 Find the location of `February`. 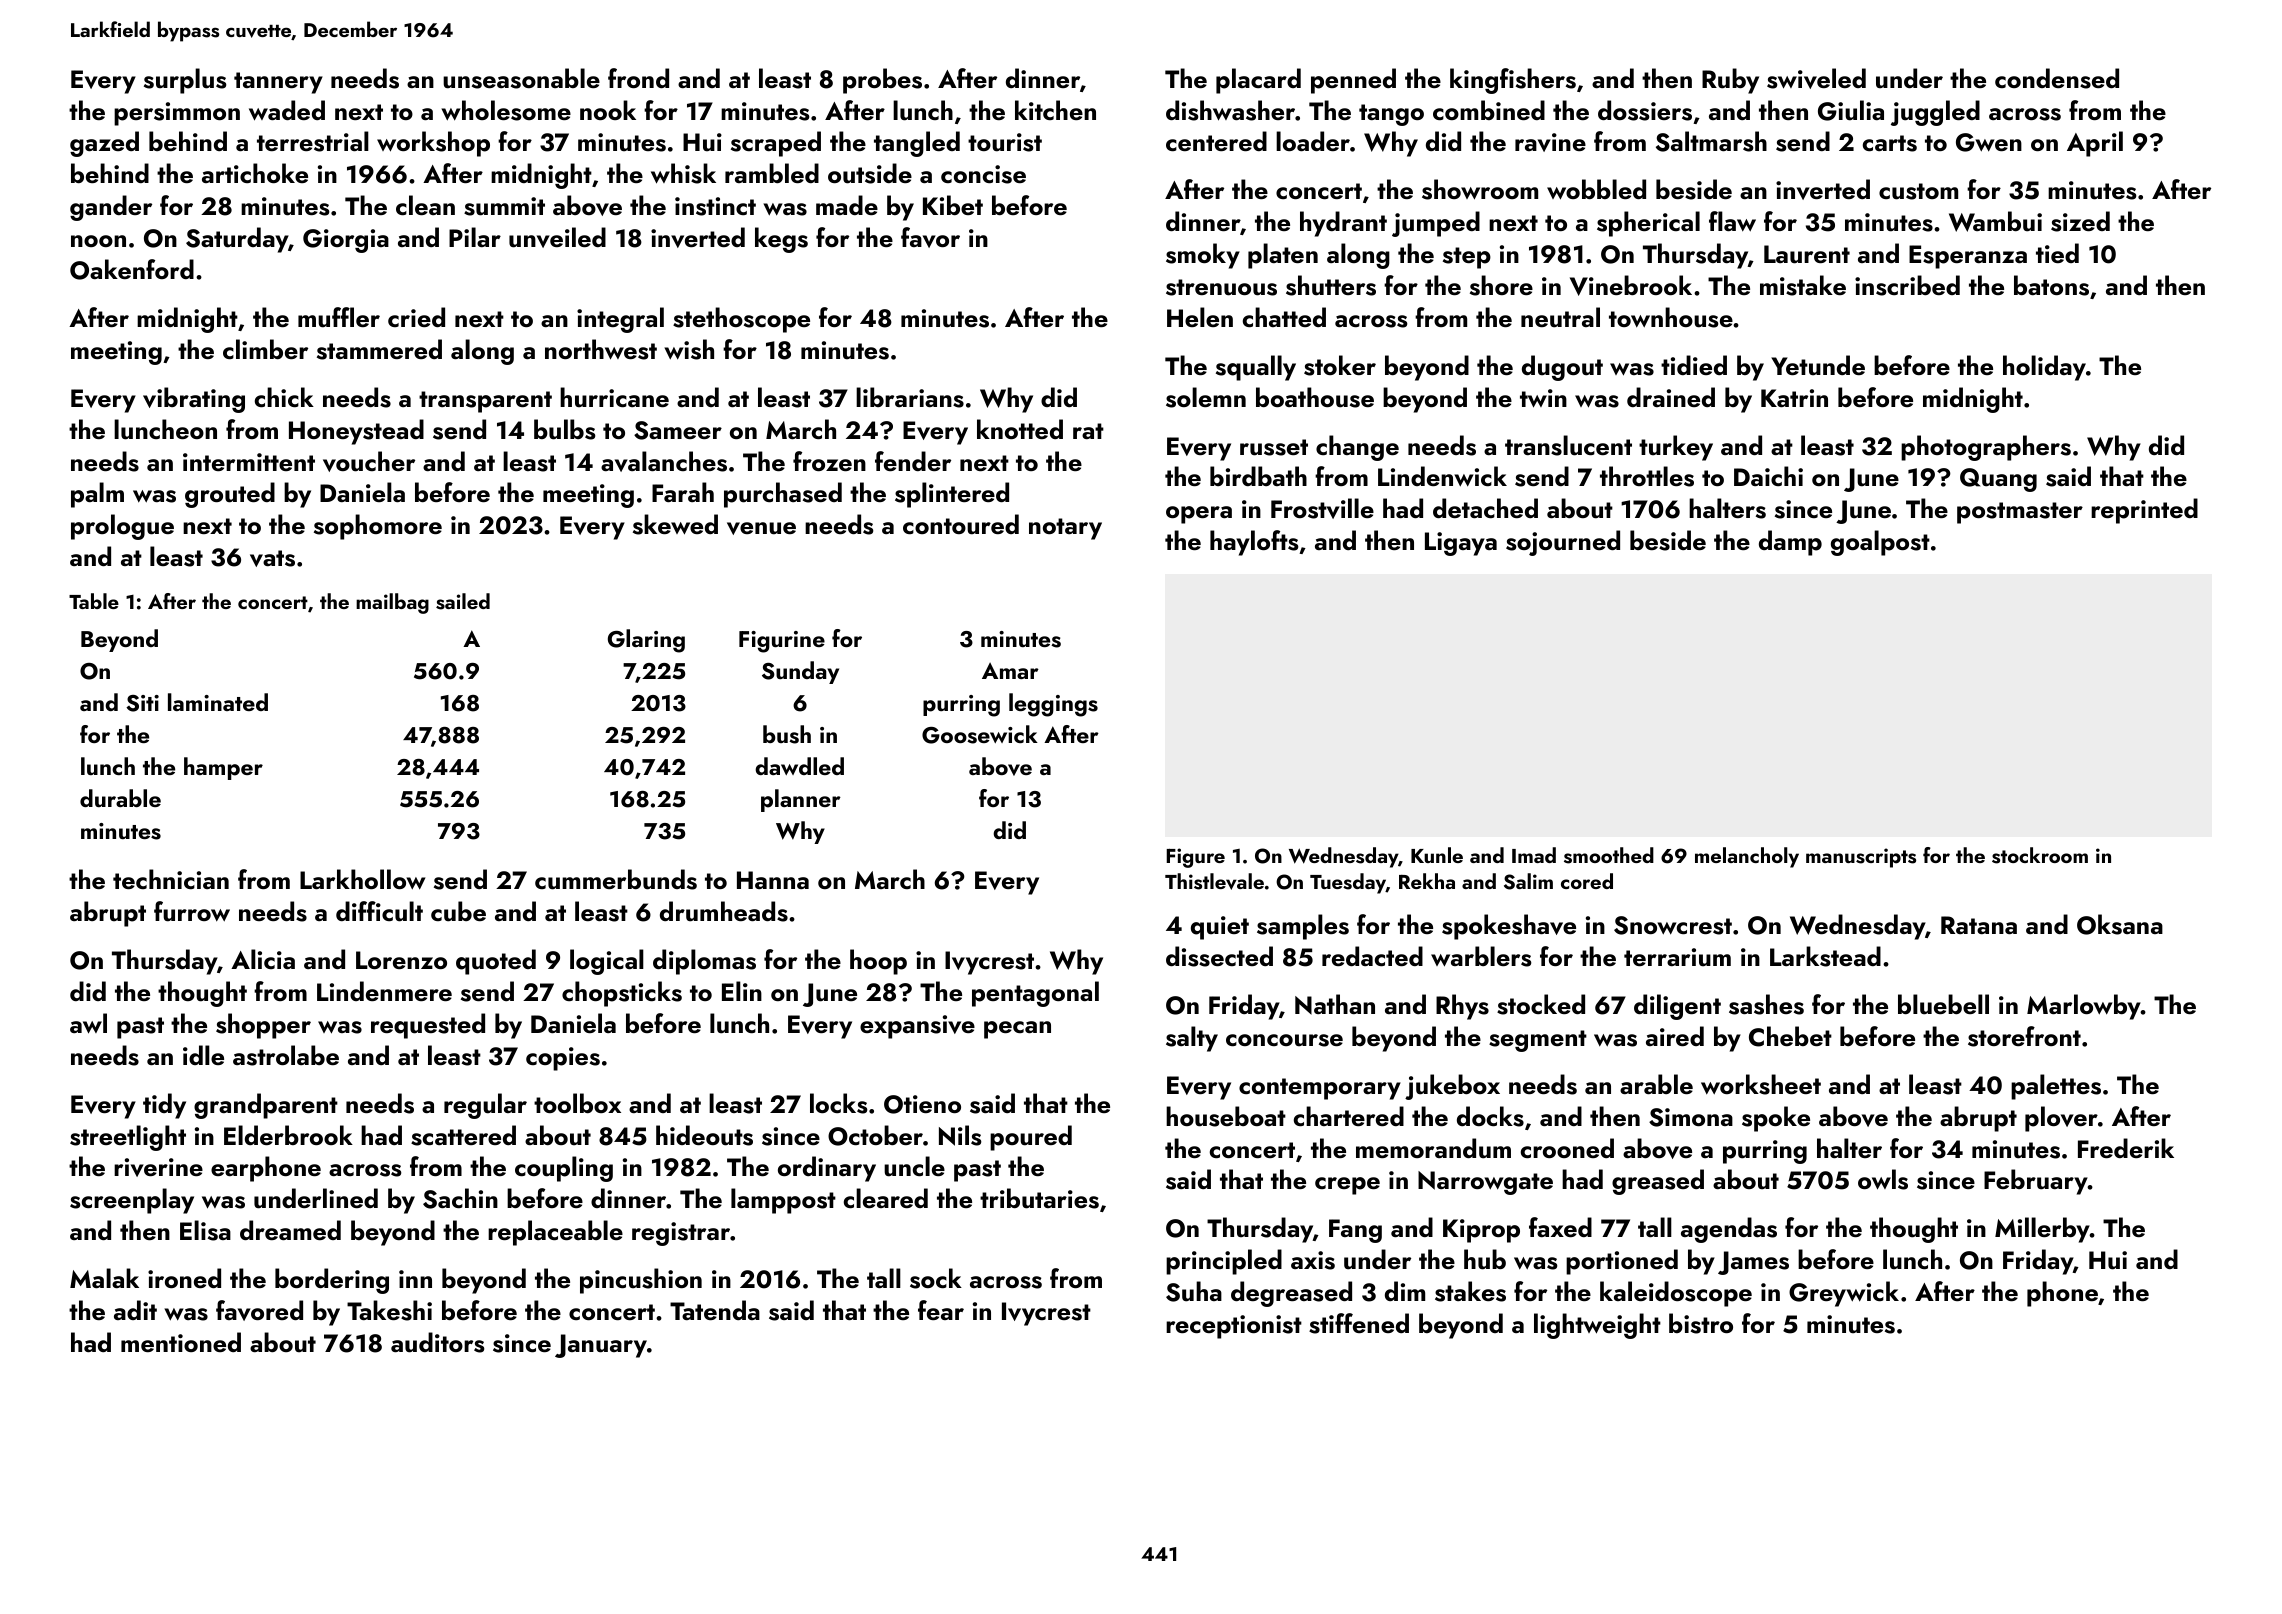

February is located at coordinates (2036, 1182).
